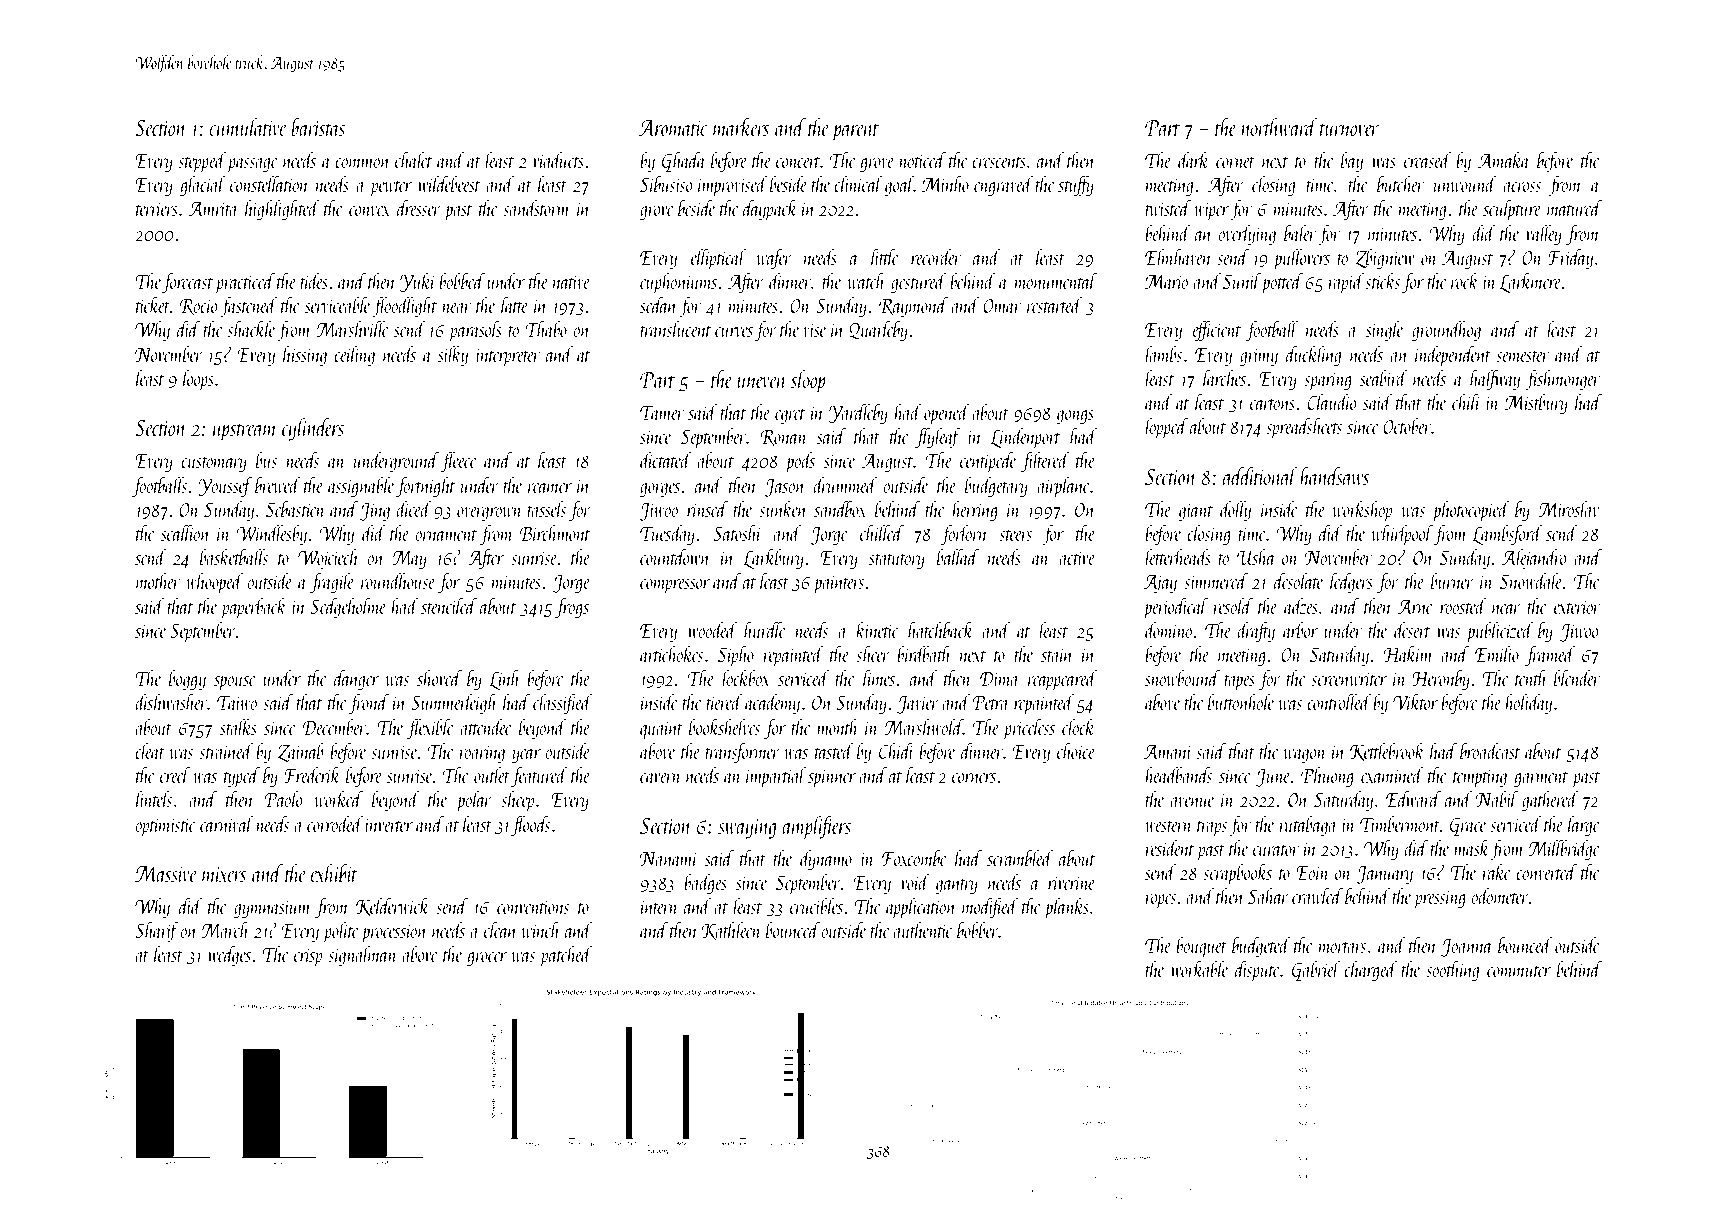  Describe the element at coordinates (1327, 777) in the screenshot. I see `Phuong` at that location.
